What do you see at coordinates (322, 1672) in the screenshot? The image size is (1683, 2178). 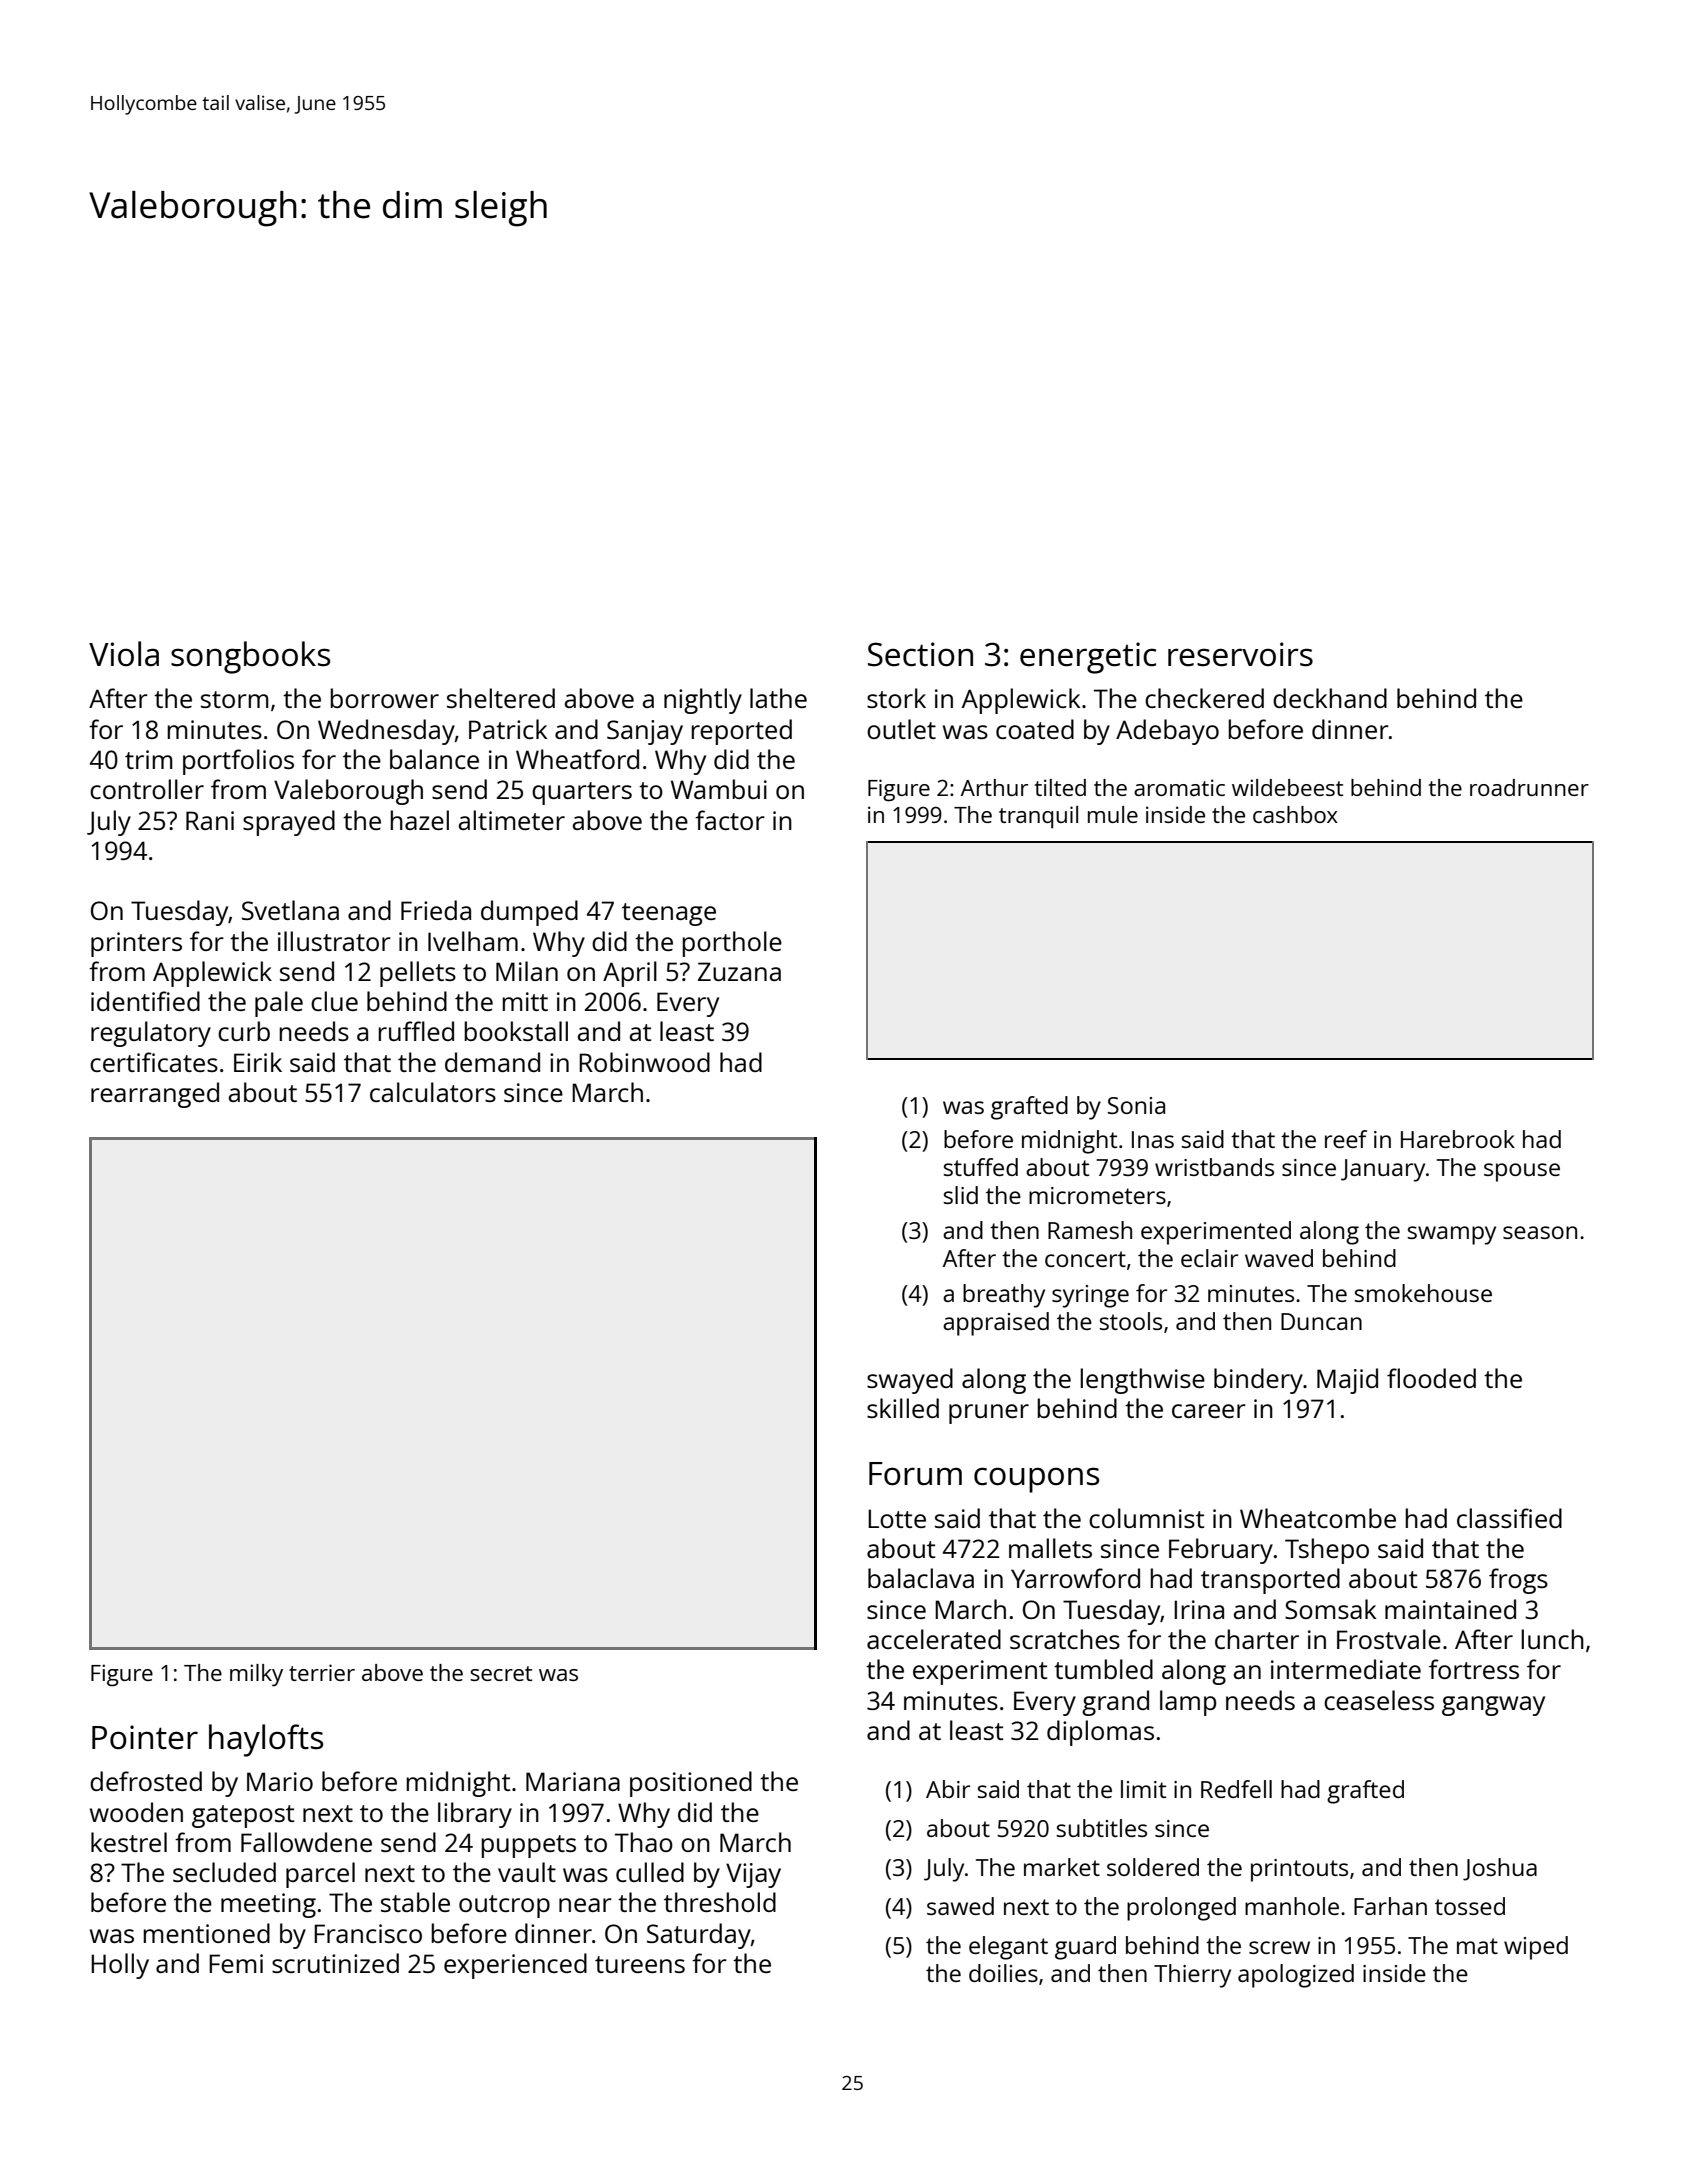 I see `terrier` at bounding box center [322, 1672].
